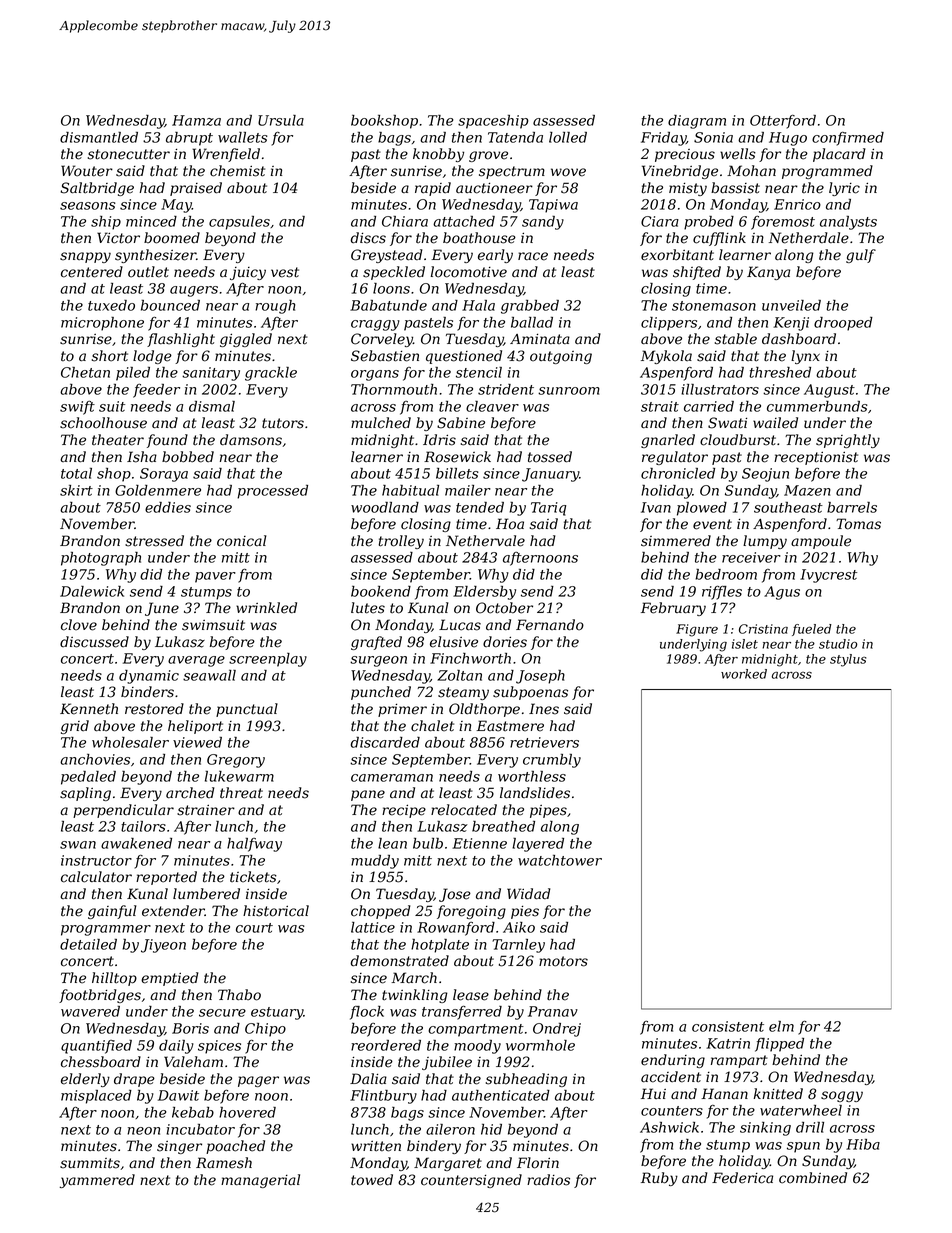 This screenshot has width=952, height=1233. Describe the element at coordinates (101, 559) in the screenshot. I see `photograph` at that location.
